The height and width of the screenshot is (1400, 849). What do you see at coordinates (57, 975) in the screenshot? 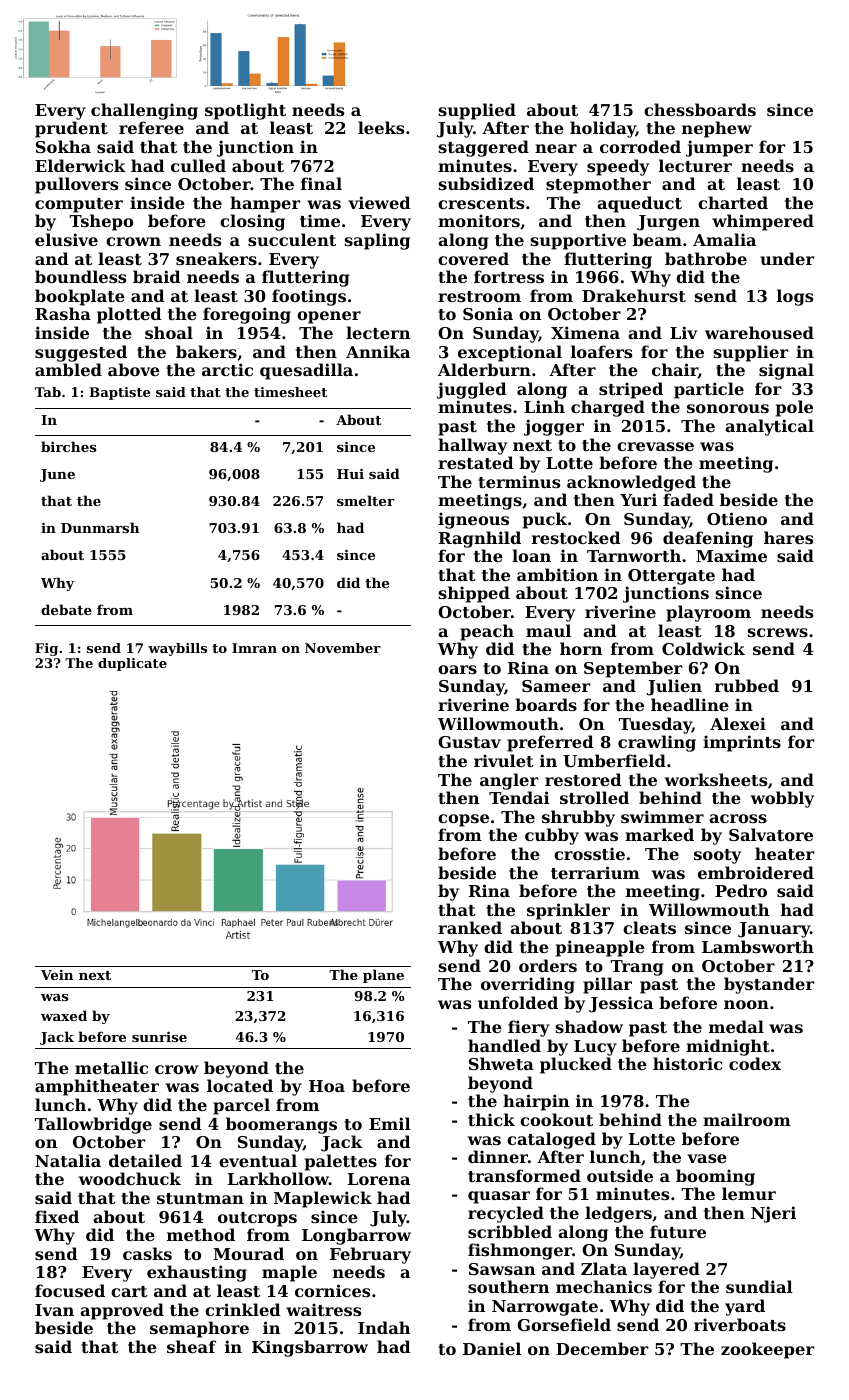
I see `Vein` at bounding box center [57, 975].
